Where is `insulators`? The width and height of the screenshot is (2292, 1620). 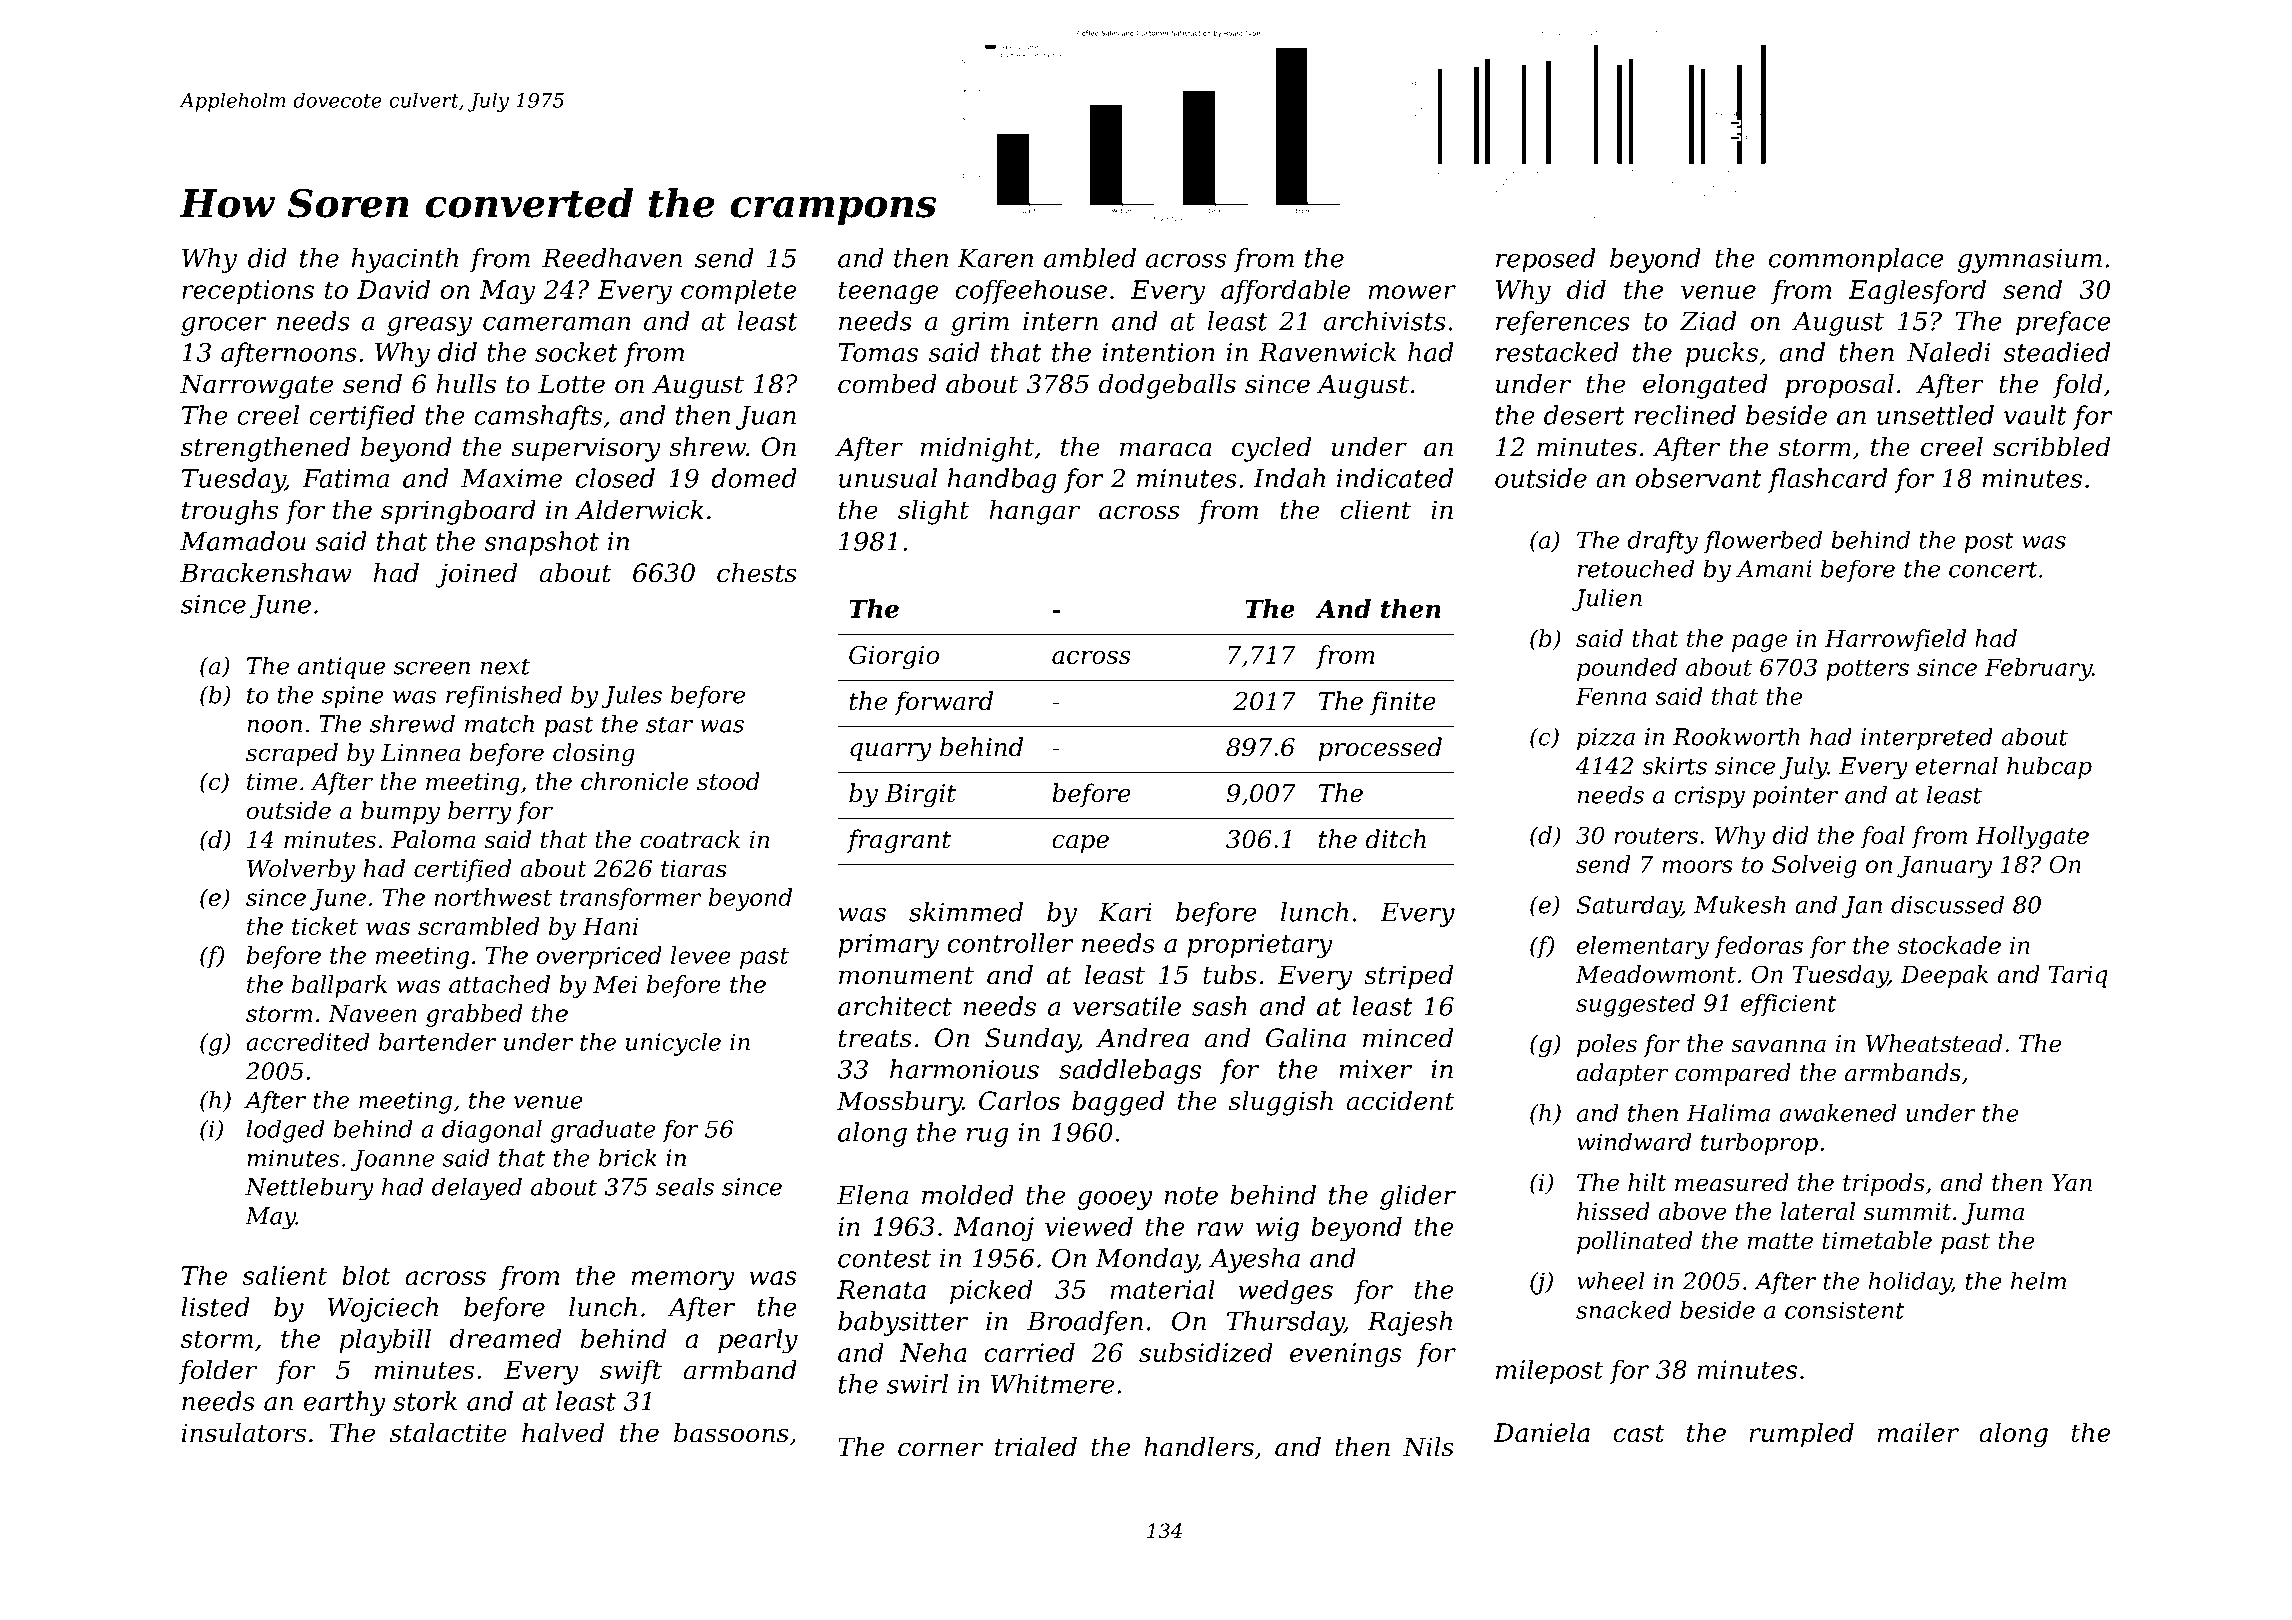 insulators is located at coordinates (244, 1433).
